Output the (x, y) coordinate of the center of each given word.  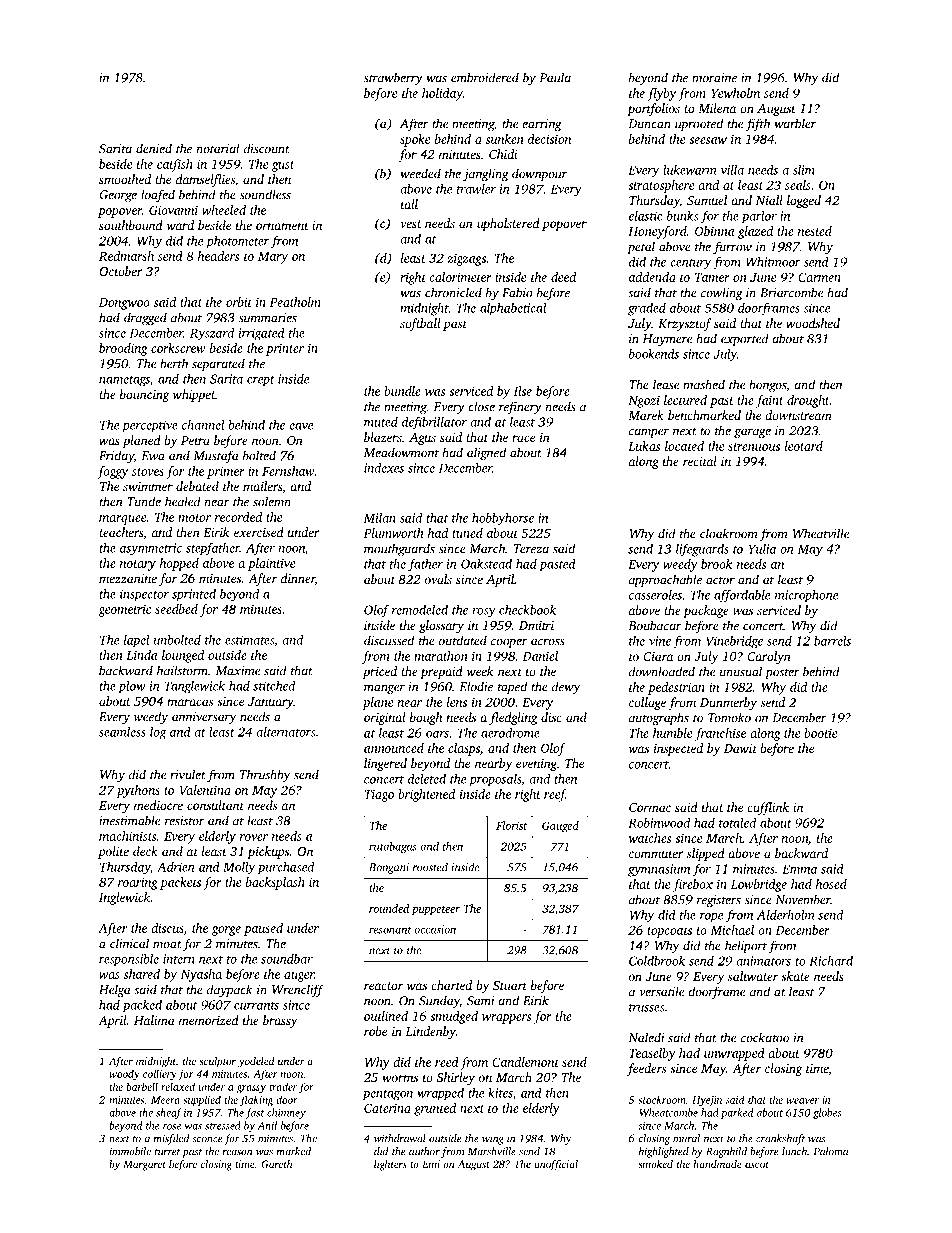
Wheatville (821, 533)
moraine (714, 78)
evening (536, 765)
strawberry (393, 78)
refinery (520, 407)
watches (650, 838)
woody (124, 1074)
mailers (262, 486)
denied (154, 148)
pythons (138, 791)
